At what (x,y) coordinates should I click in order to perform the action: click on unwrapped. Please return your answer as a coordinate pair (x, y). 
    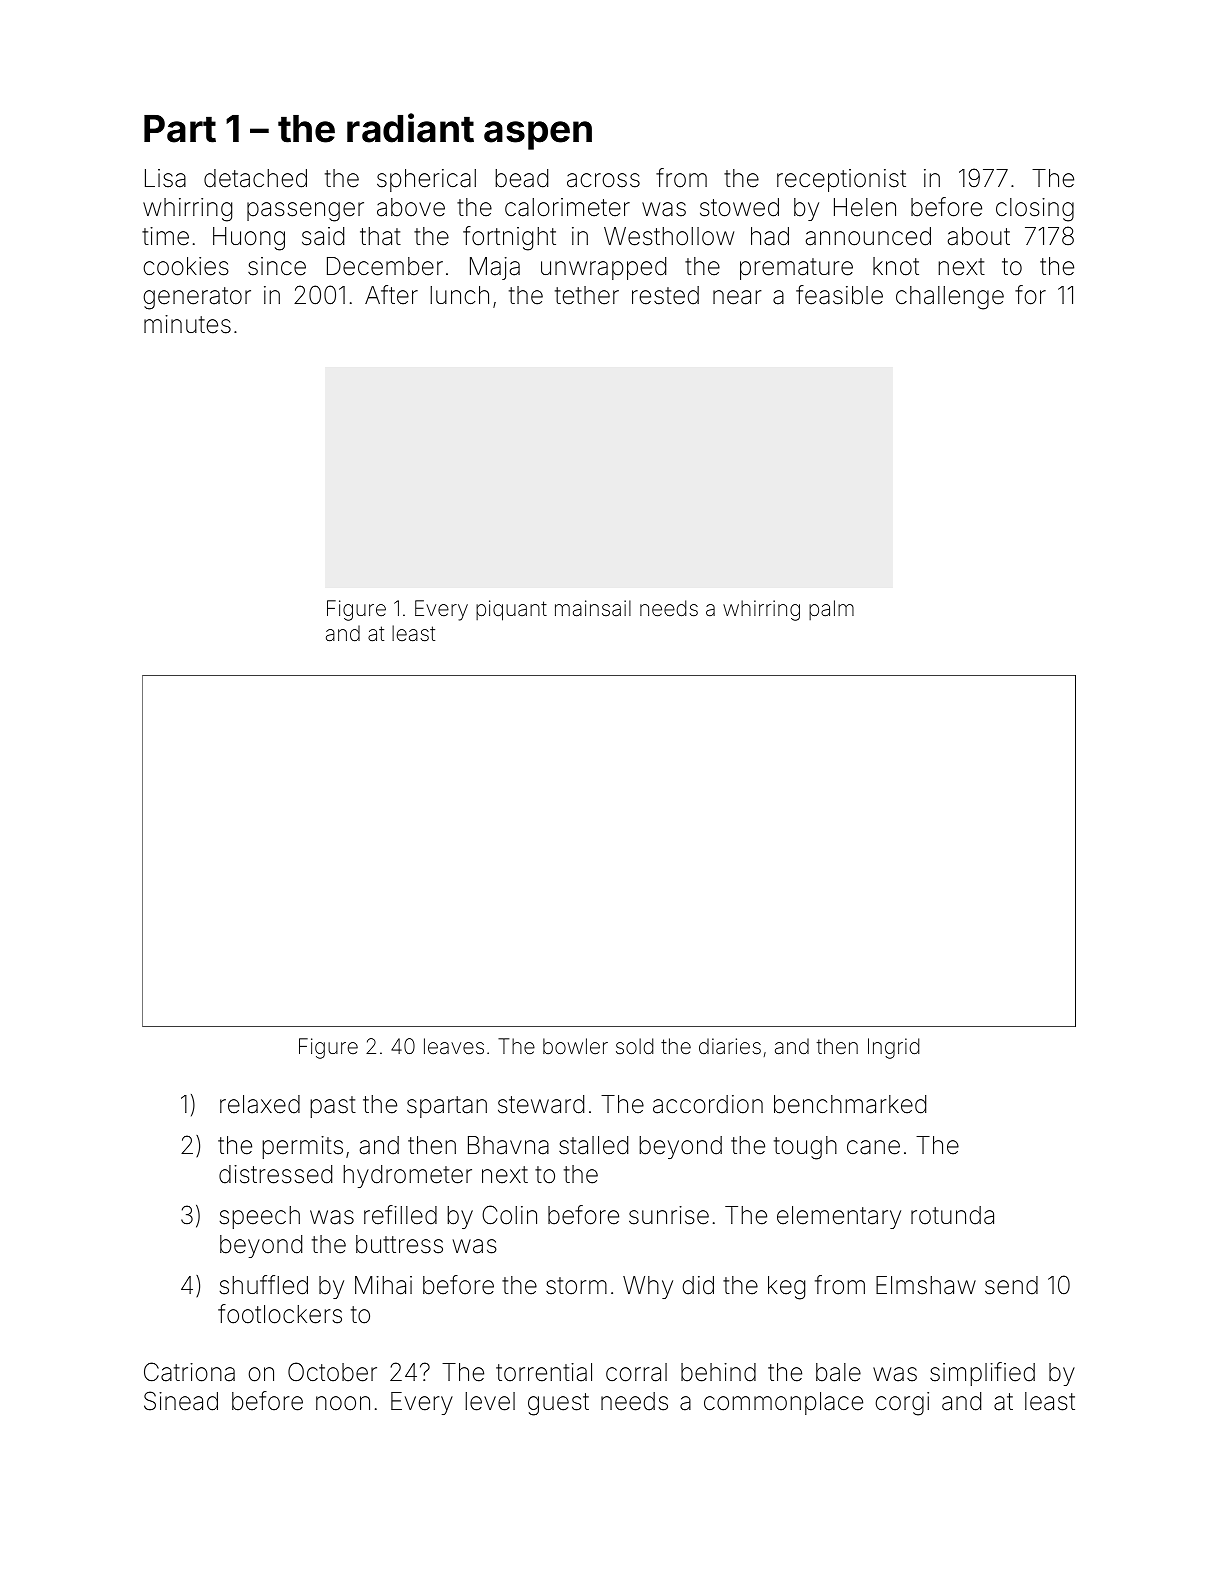
    Looking at the image, I should click on (603, 268).
